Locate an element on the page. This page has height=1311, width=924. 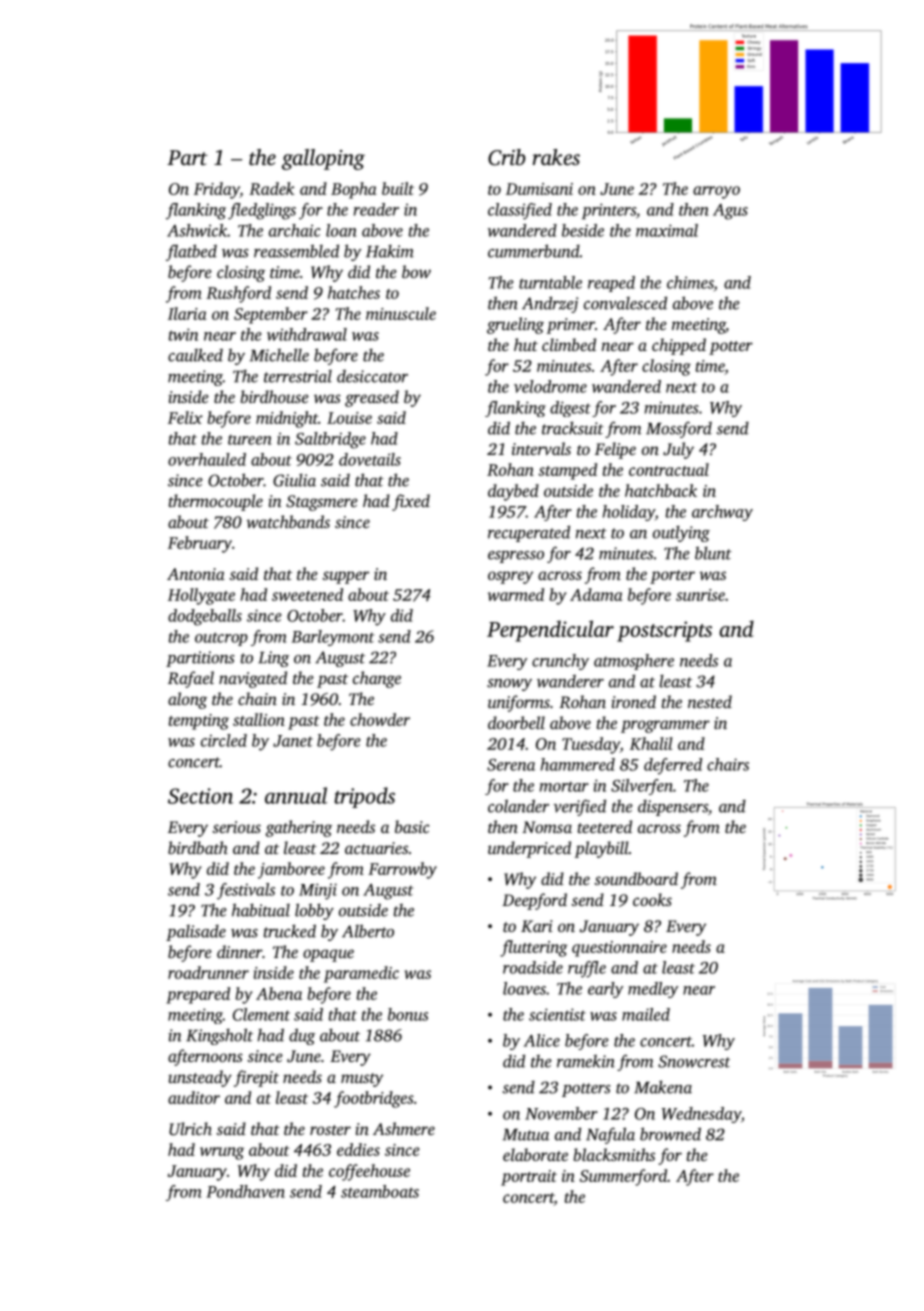
soundboard is located at coordinates (636, 878).
